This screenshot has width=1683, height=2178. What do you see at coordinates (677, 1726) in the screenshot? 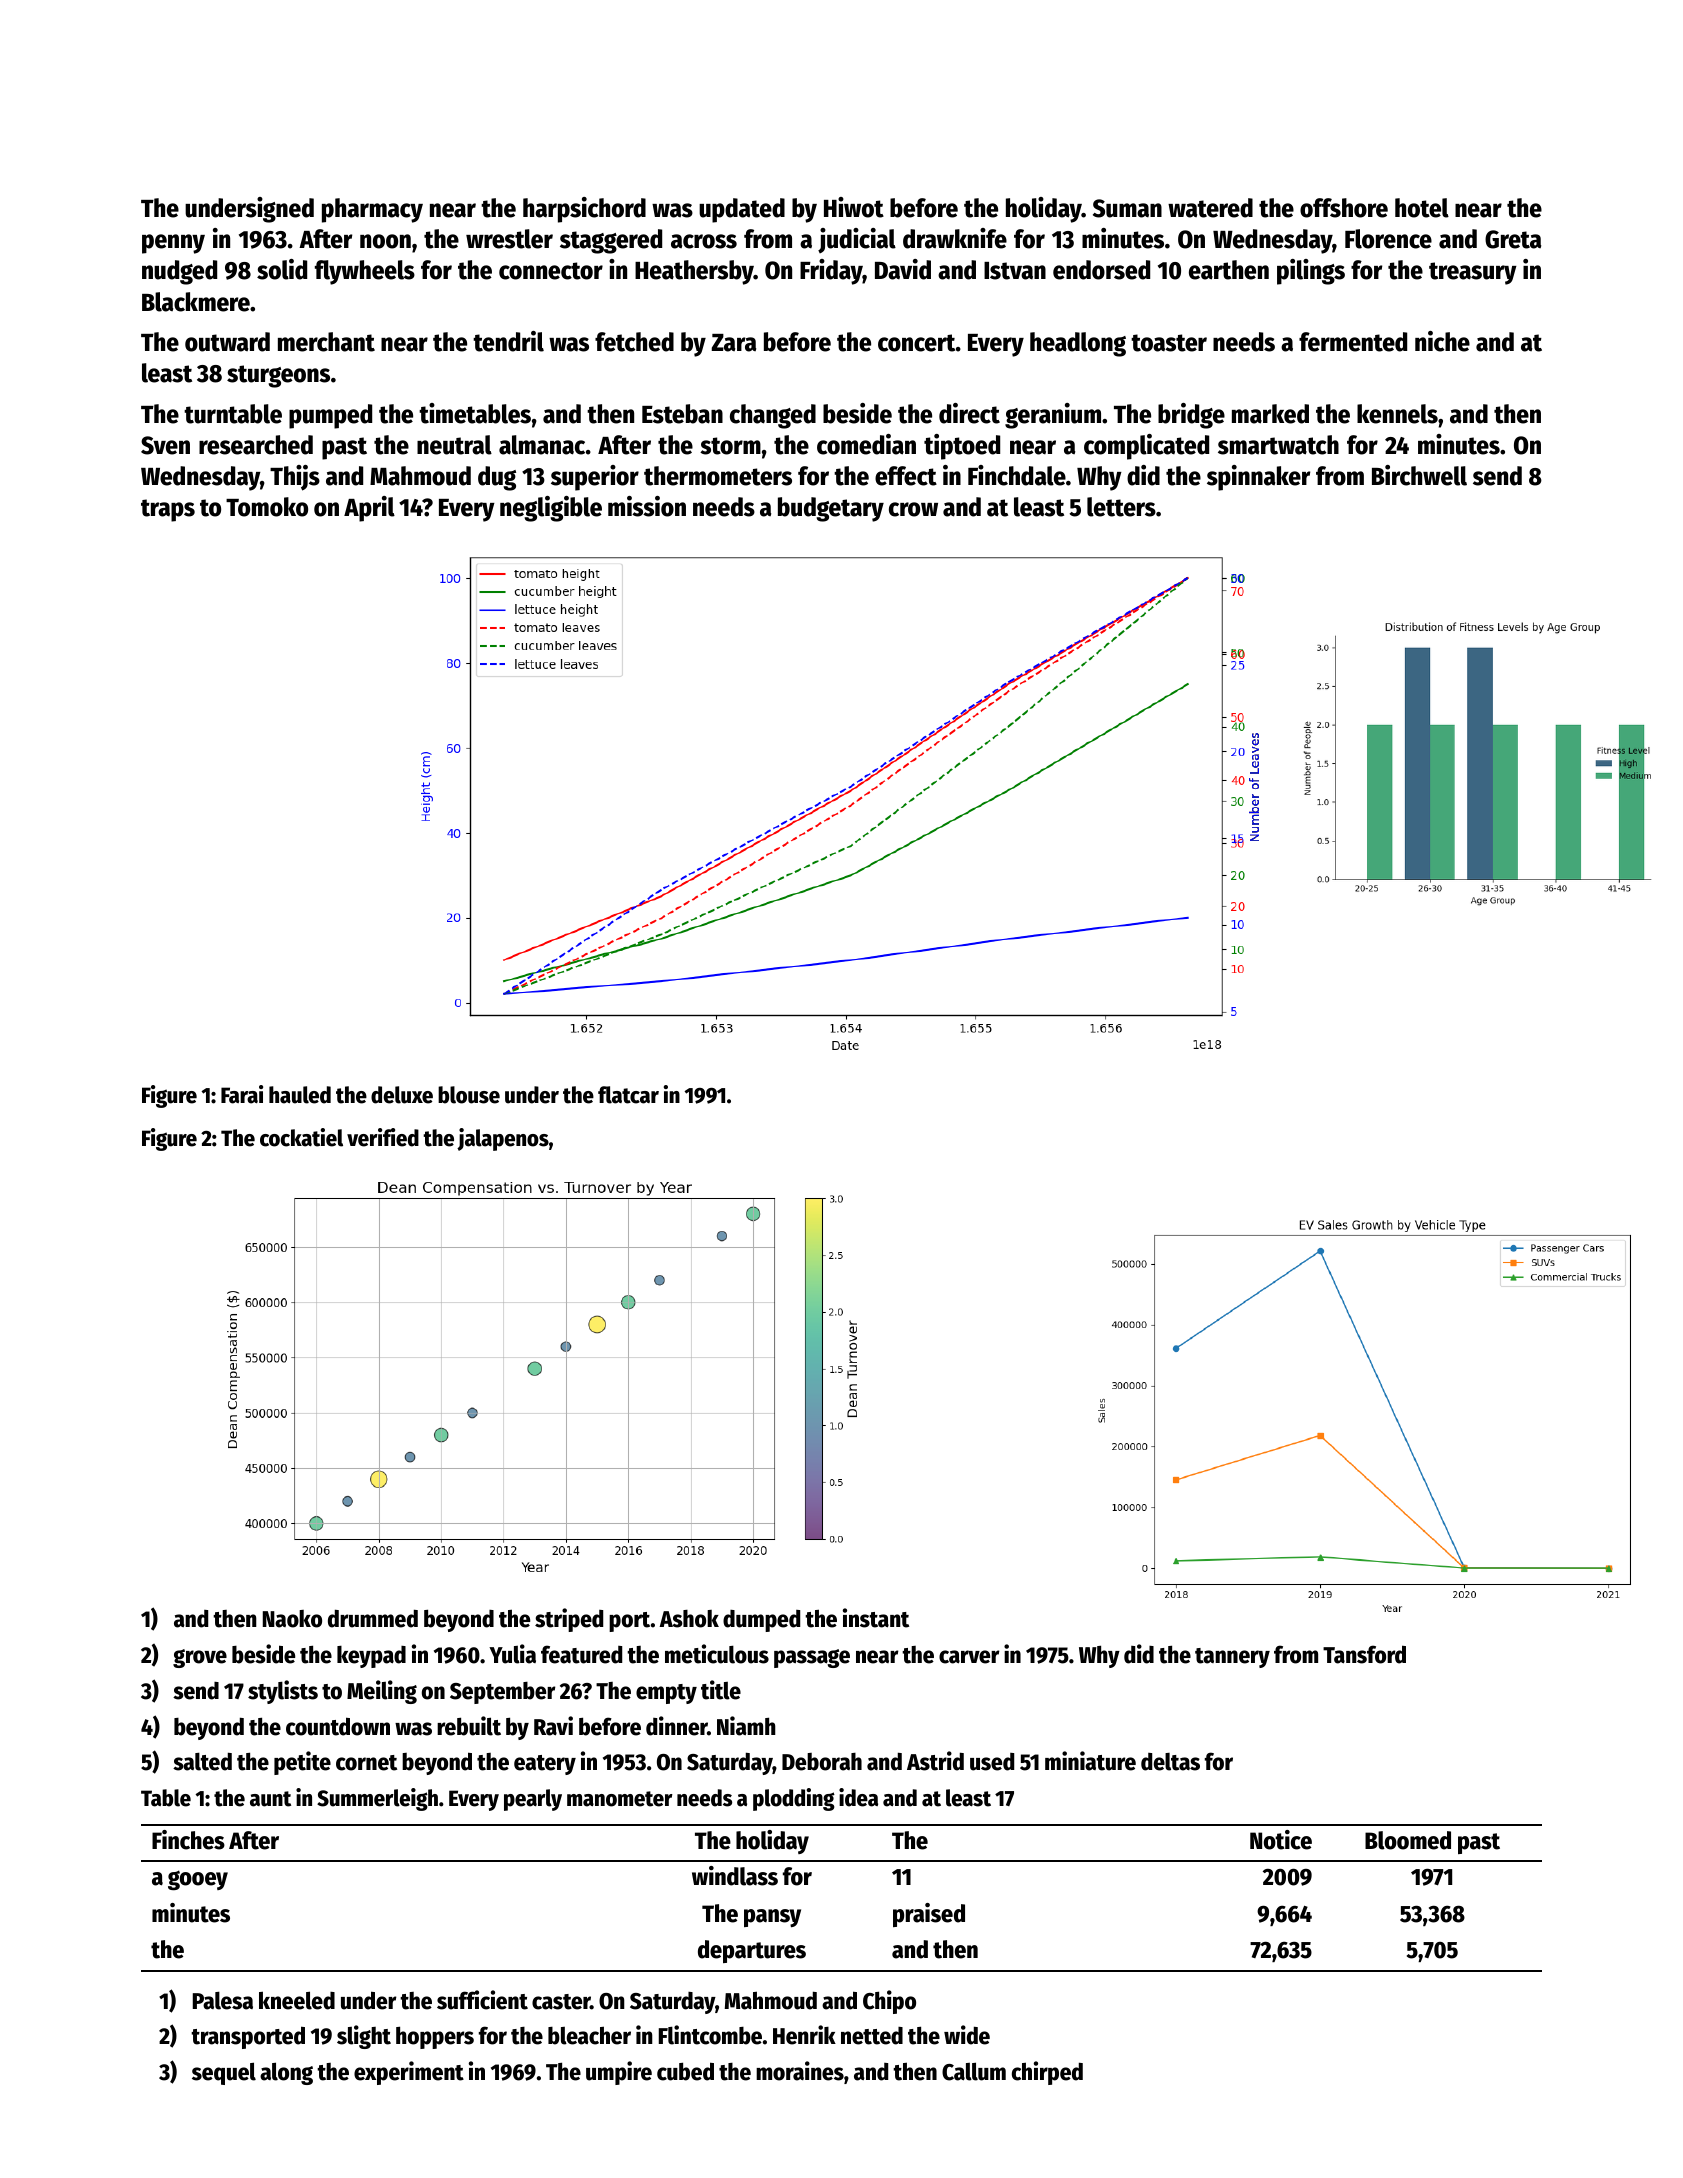
I see `dinner` at bounding box center [677, 1726].
